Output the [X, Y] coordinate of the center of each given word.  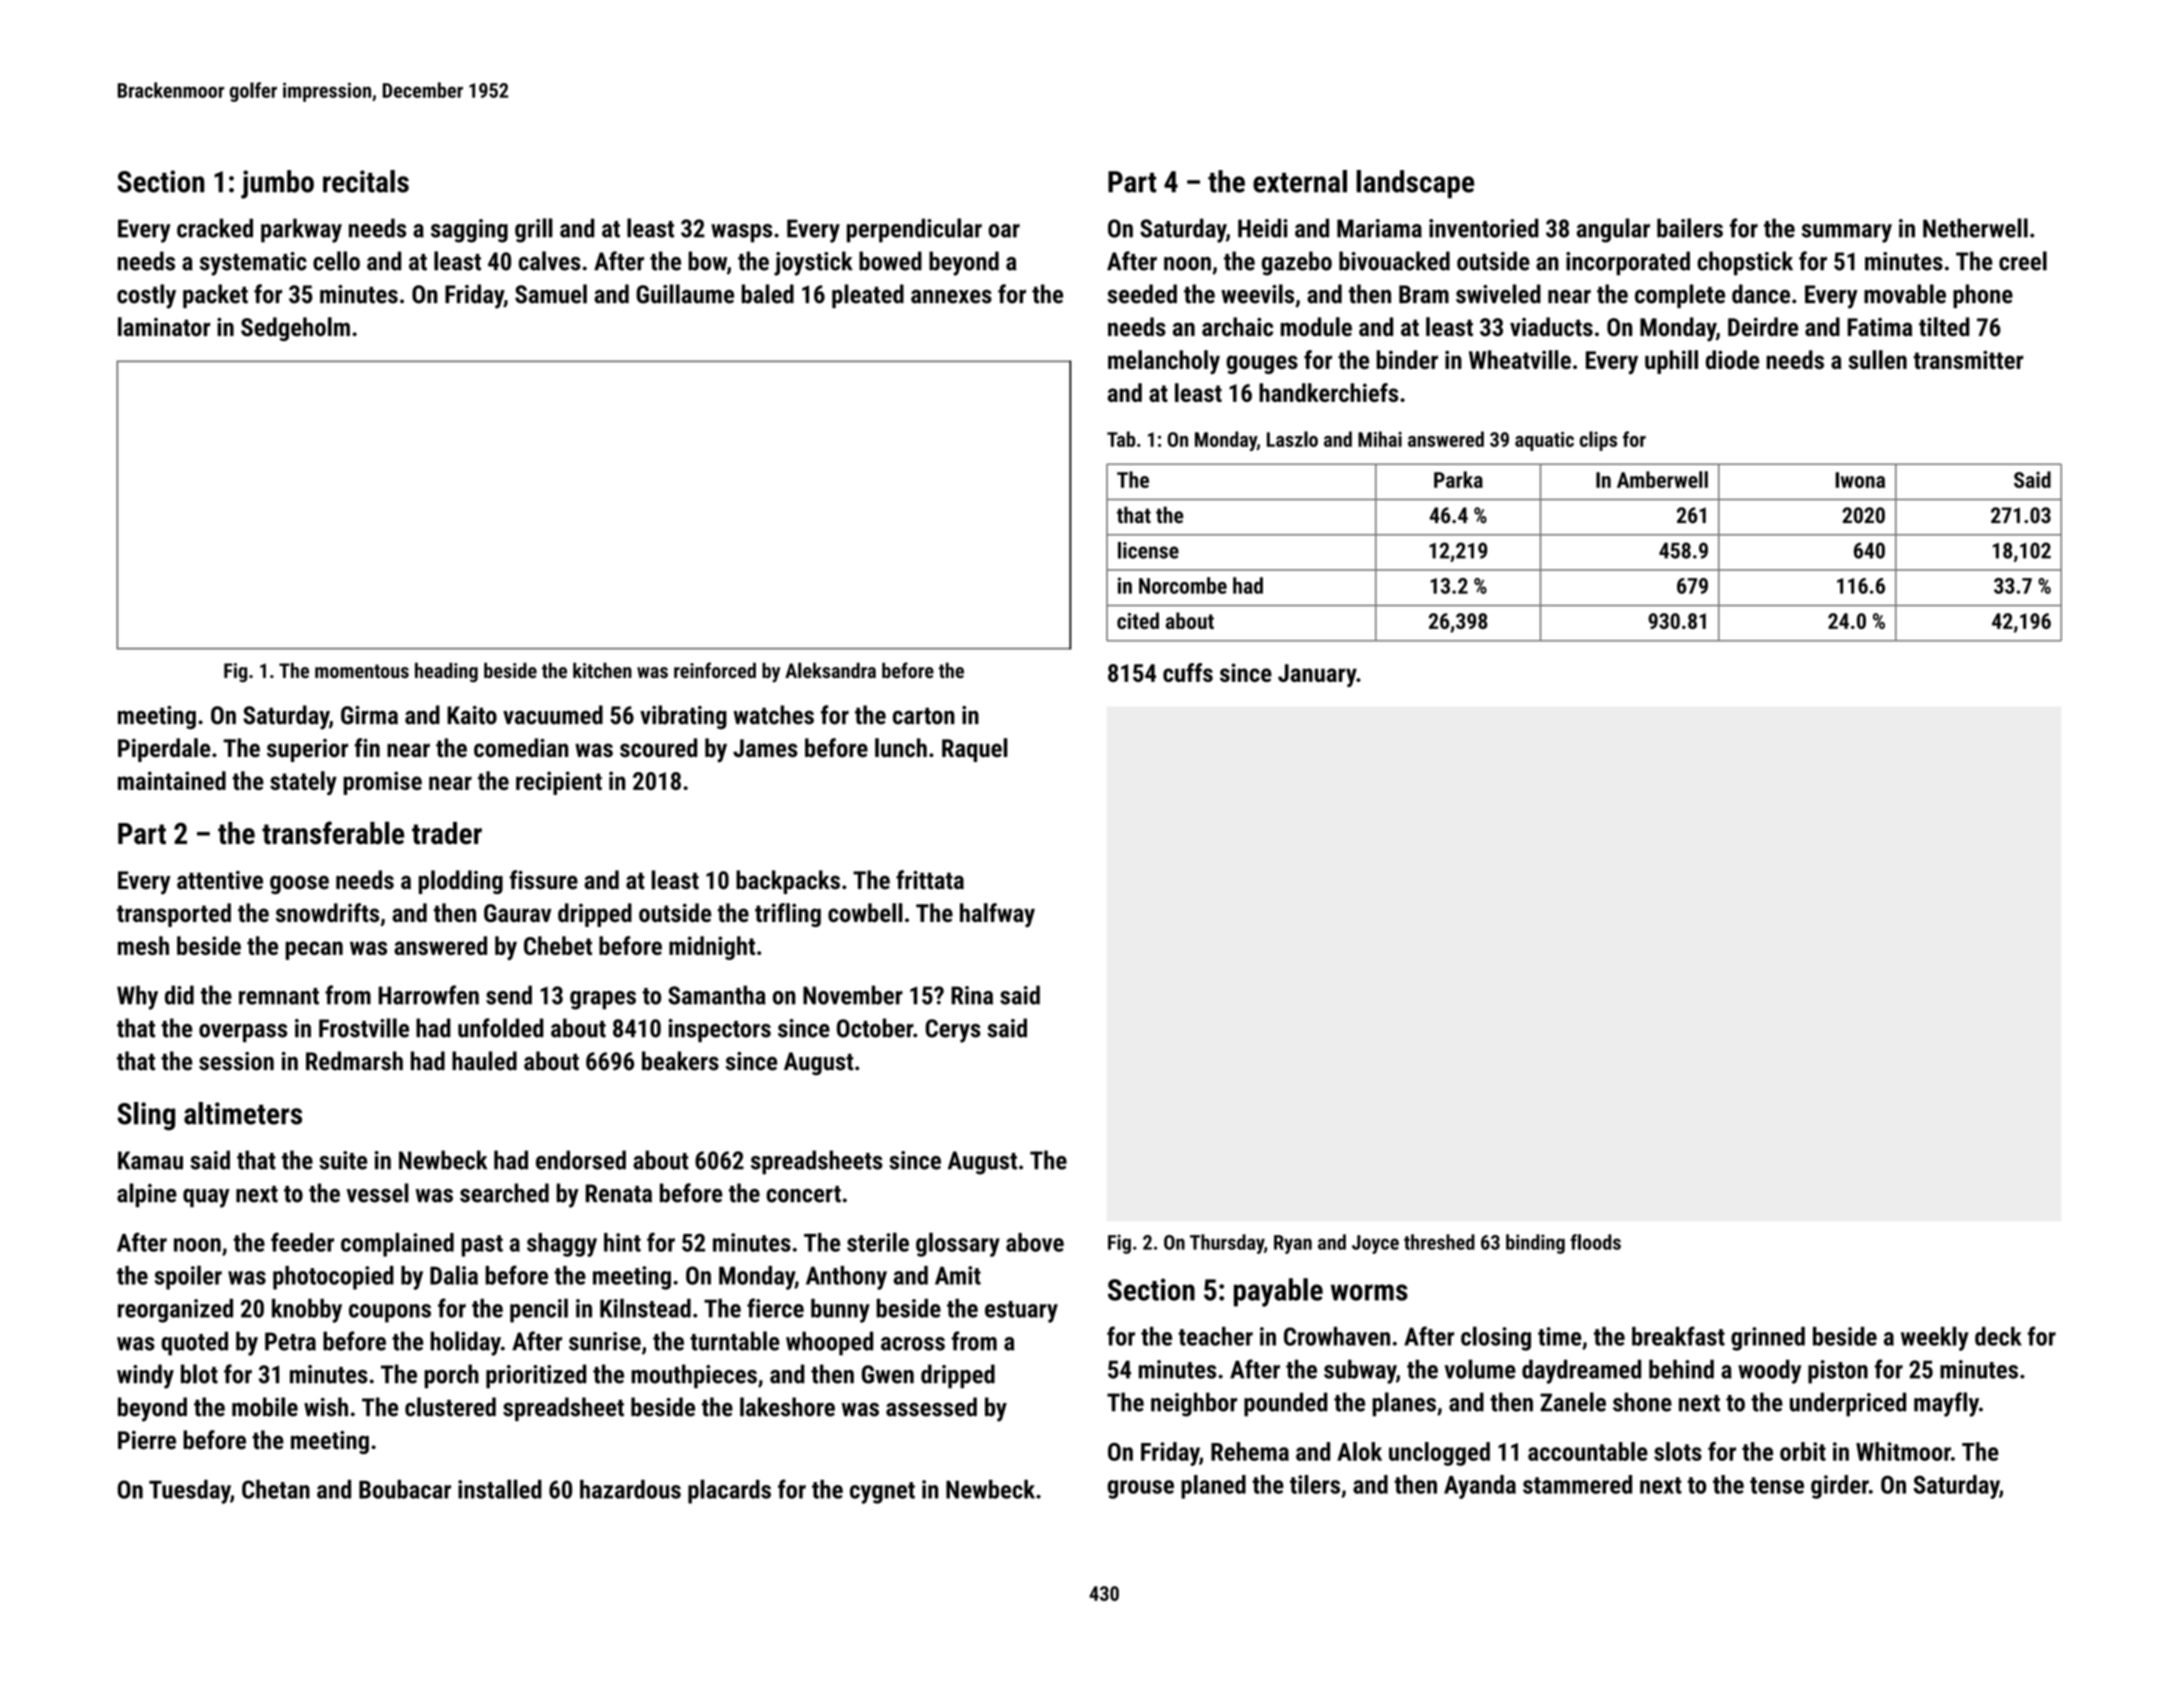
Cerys [953, 1031]
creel [2023, 261]
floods [1595, 1242]
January [1317, 675]
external [1300, 181]
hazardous [630, 1489]
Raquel [975, 750]
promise [382, 783]
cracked [215, 228]
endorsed [581, 1160]
